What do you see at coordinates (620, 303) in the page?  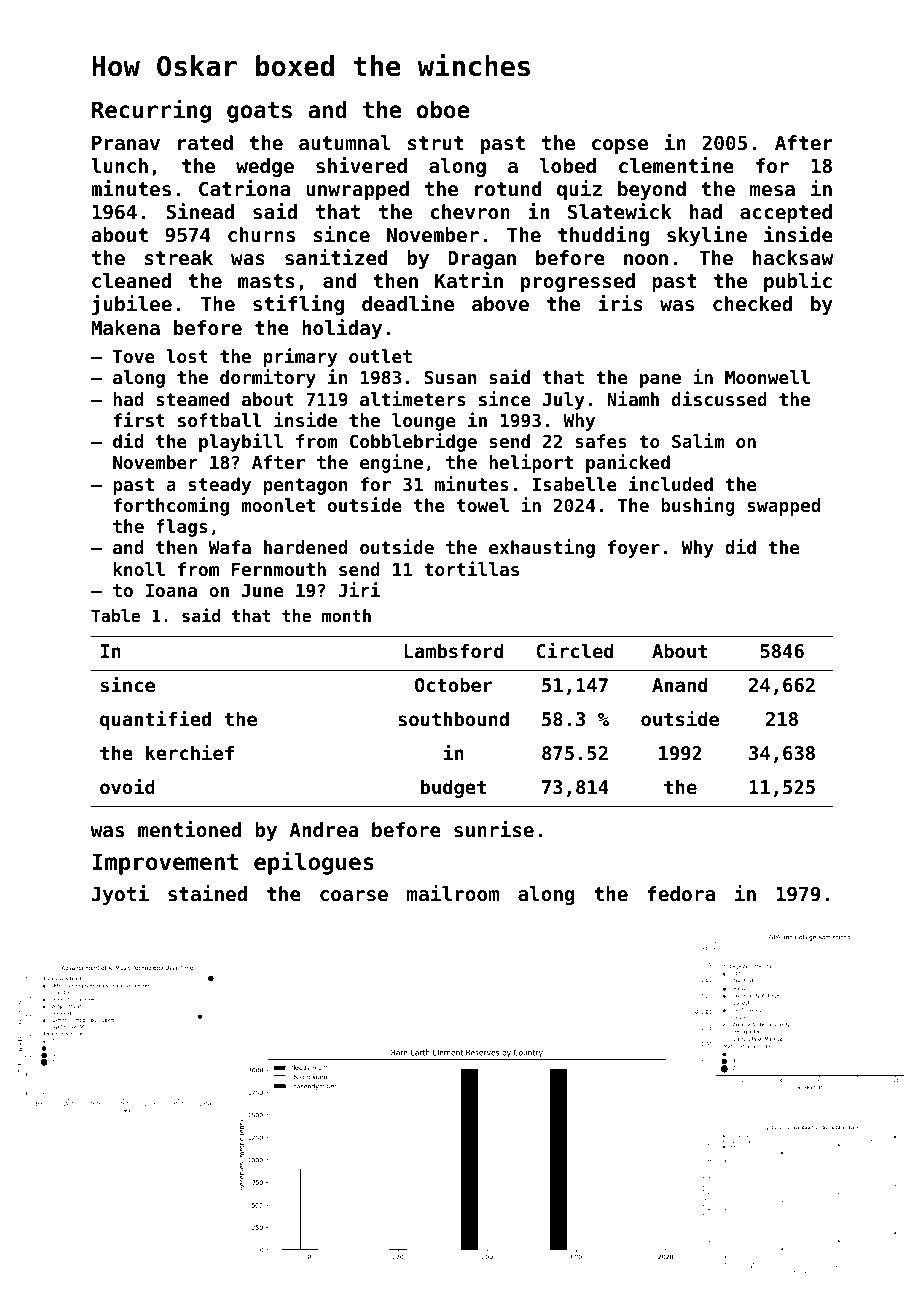 I see `iris` at bounding box center [620, 303].
